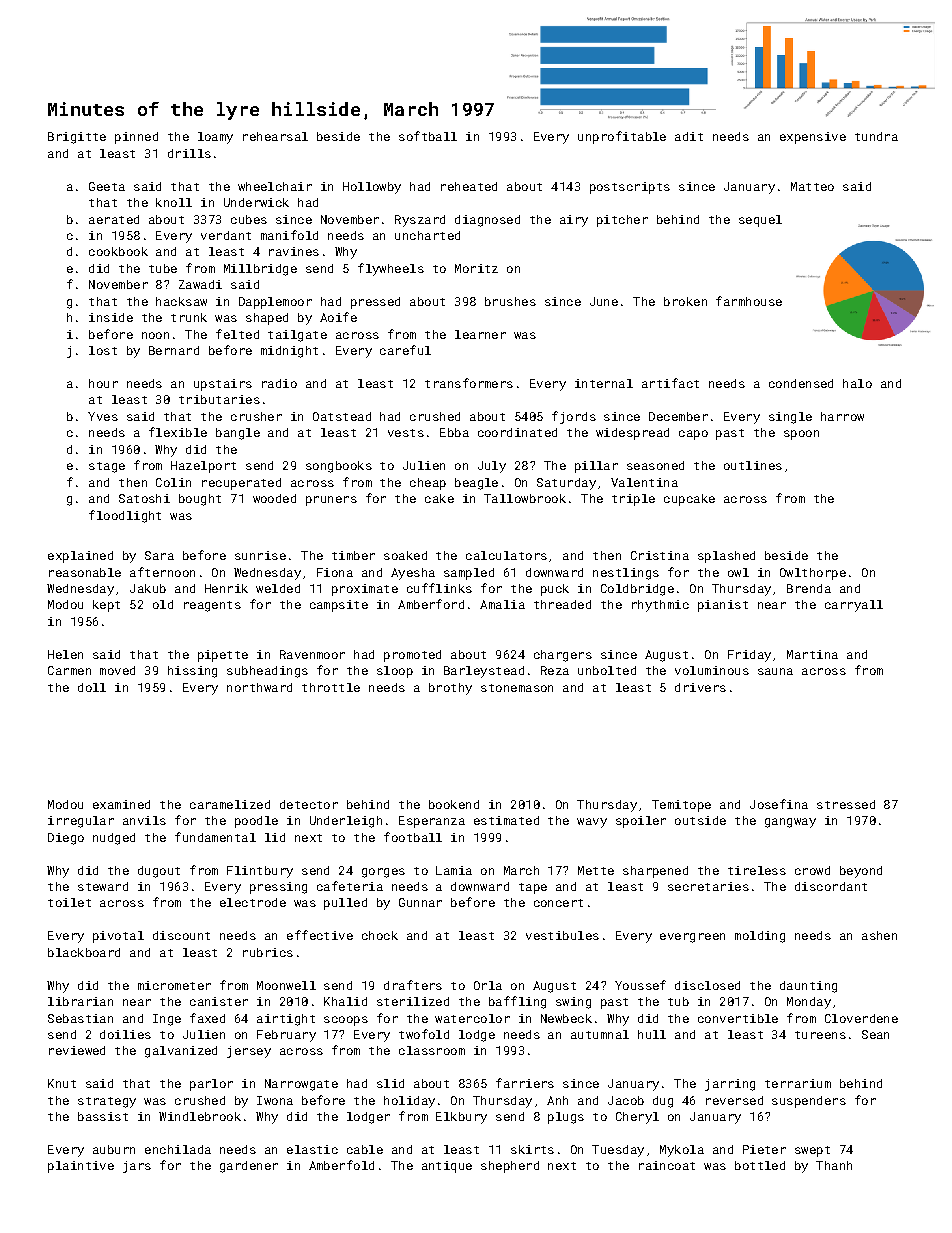 Image resolution: width=952 pixels, height=1233 pixels. What do you see at coordinates (749, 301) in the screenshot?
I see `farmhouse` at bounding box center [749, 301].
